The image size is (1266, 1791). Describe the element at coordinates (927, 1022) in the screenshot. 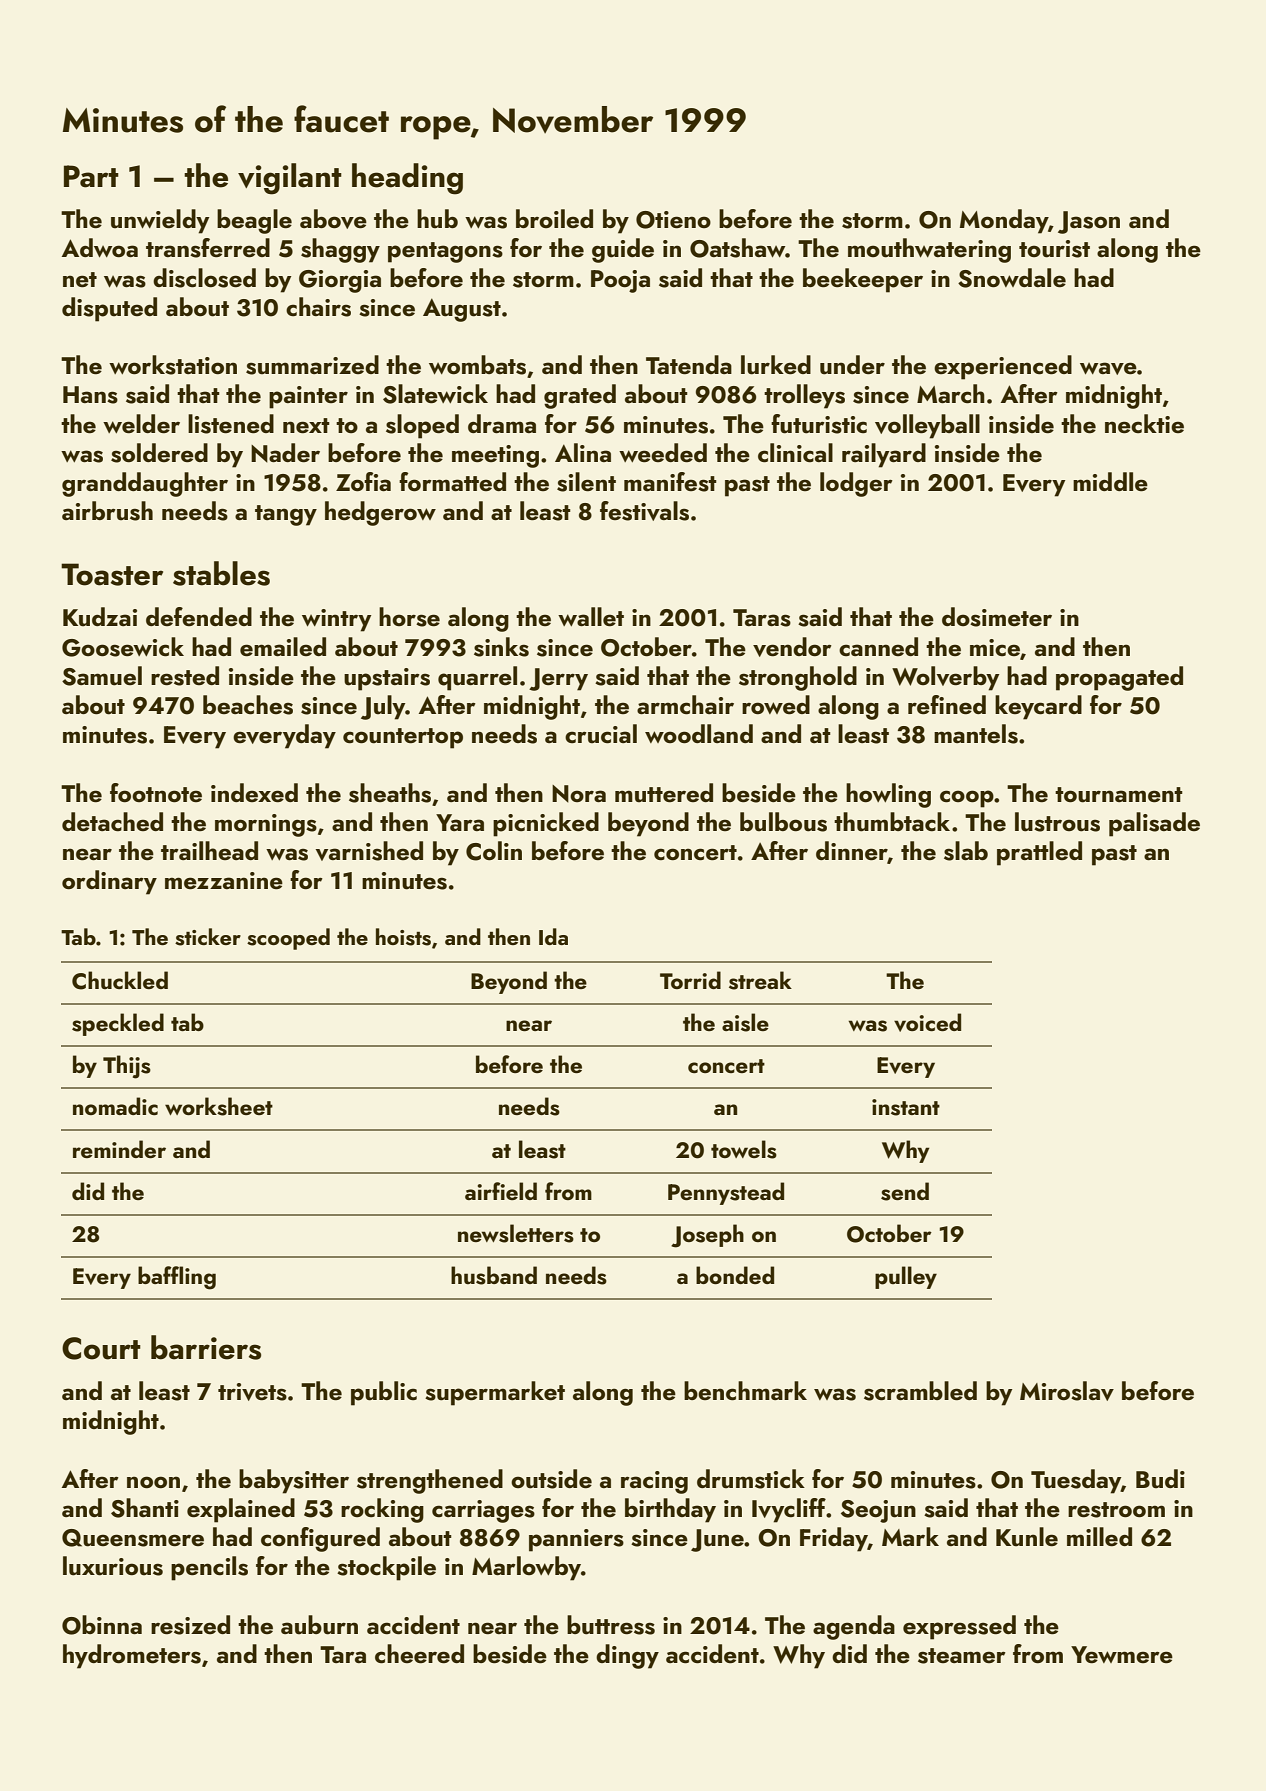

I see `voiced` at that location.
